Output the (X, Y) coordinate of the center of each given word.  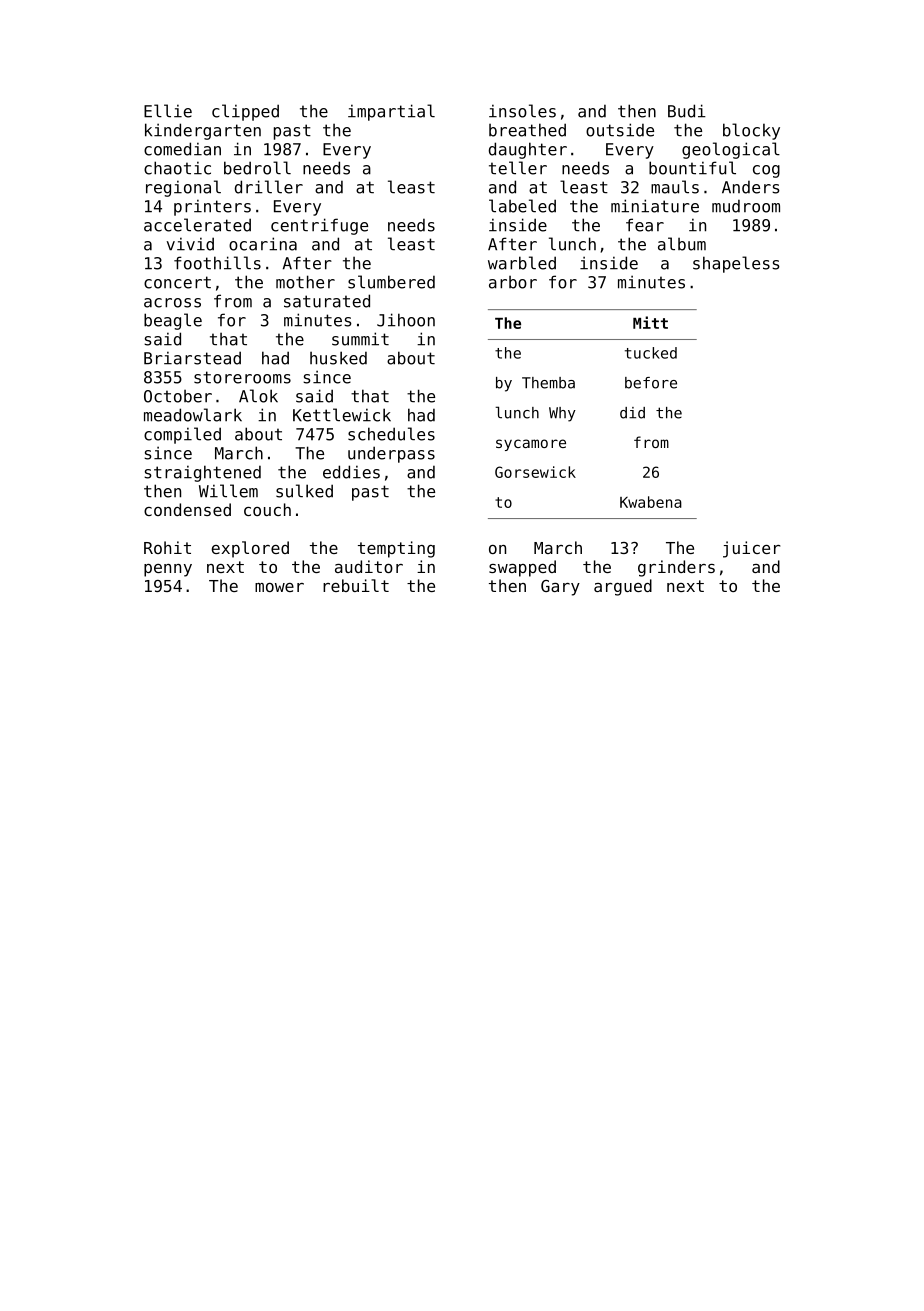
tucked (651, 353)
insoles (522, 111)
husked (338, 358)
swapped (522, 568)
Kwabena (651, 502)
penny (168, 570)
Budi (687, 111)
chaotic (177, 168)
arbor (513, 282)
